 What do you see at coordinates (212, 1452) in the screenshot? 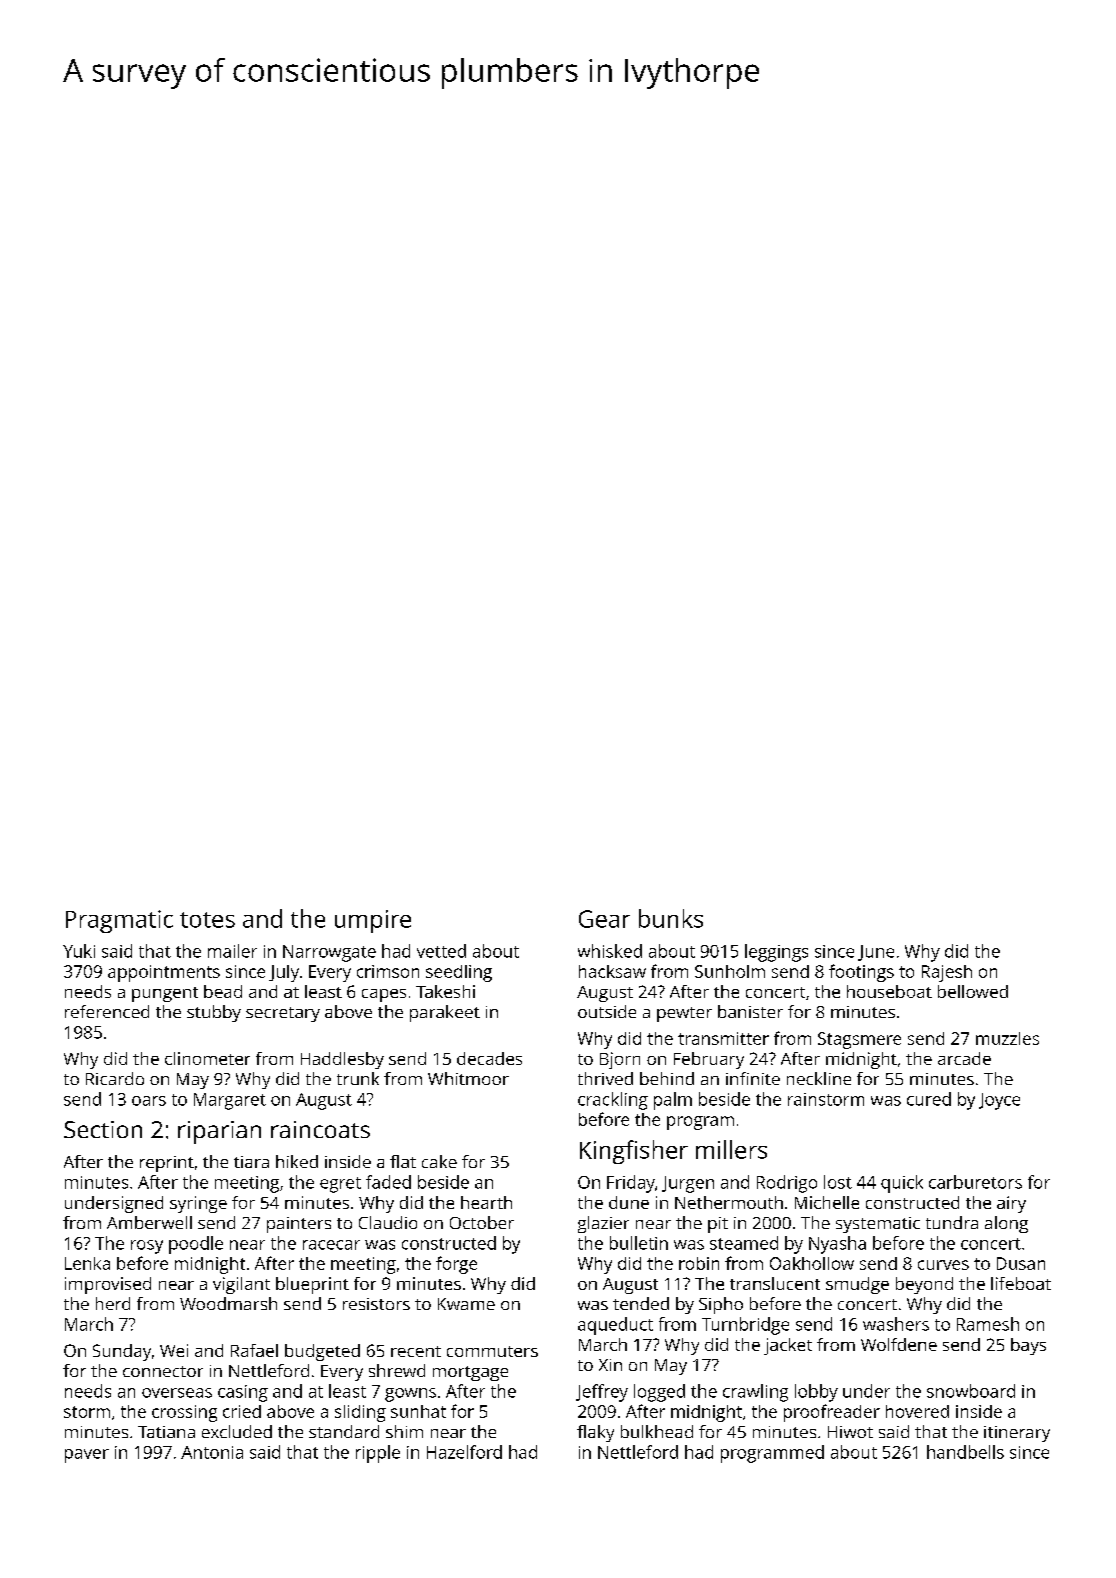
I see `Antonia` at bounding box center [212, 1452].
